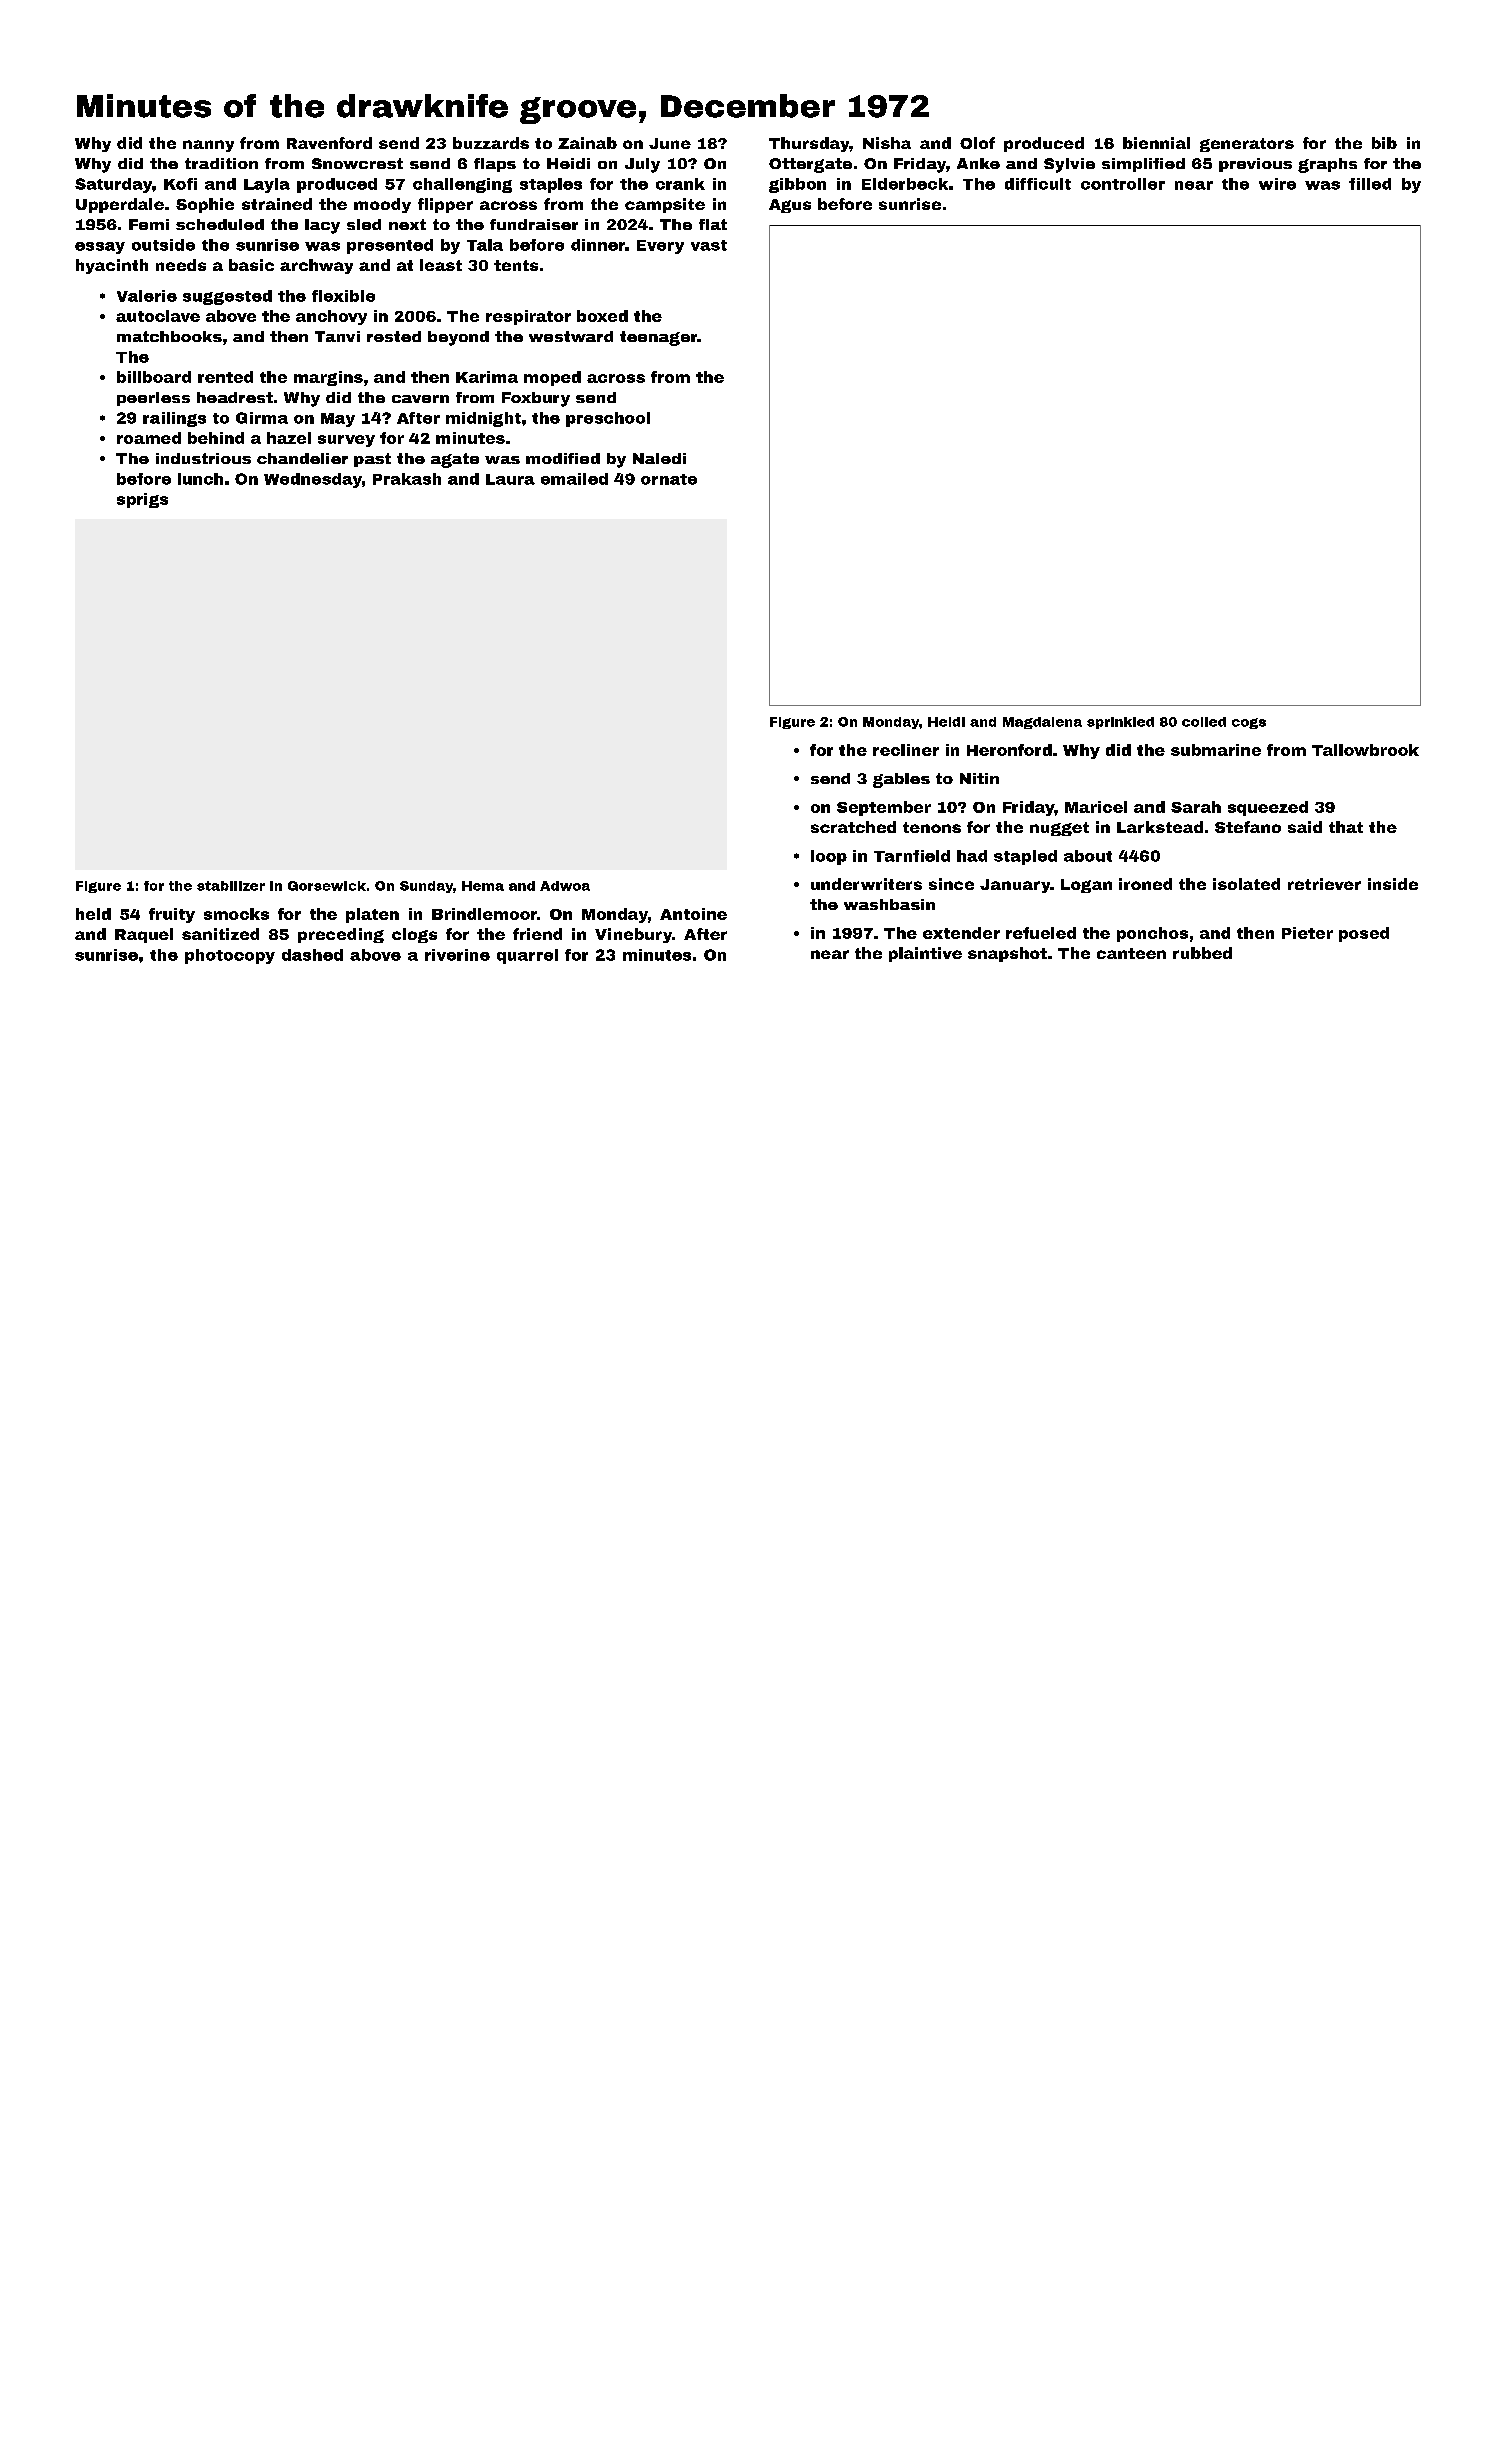  Describe the element at coordinates (884, 808) in the screenshot. I see `September` at that location.
